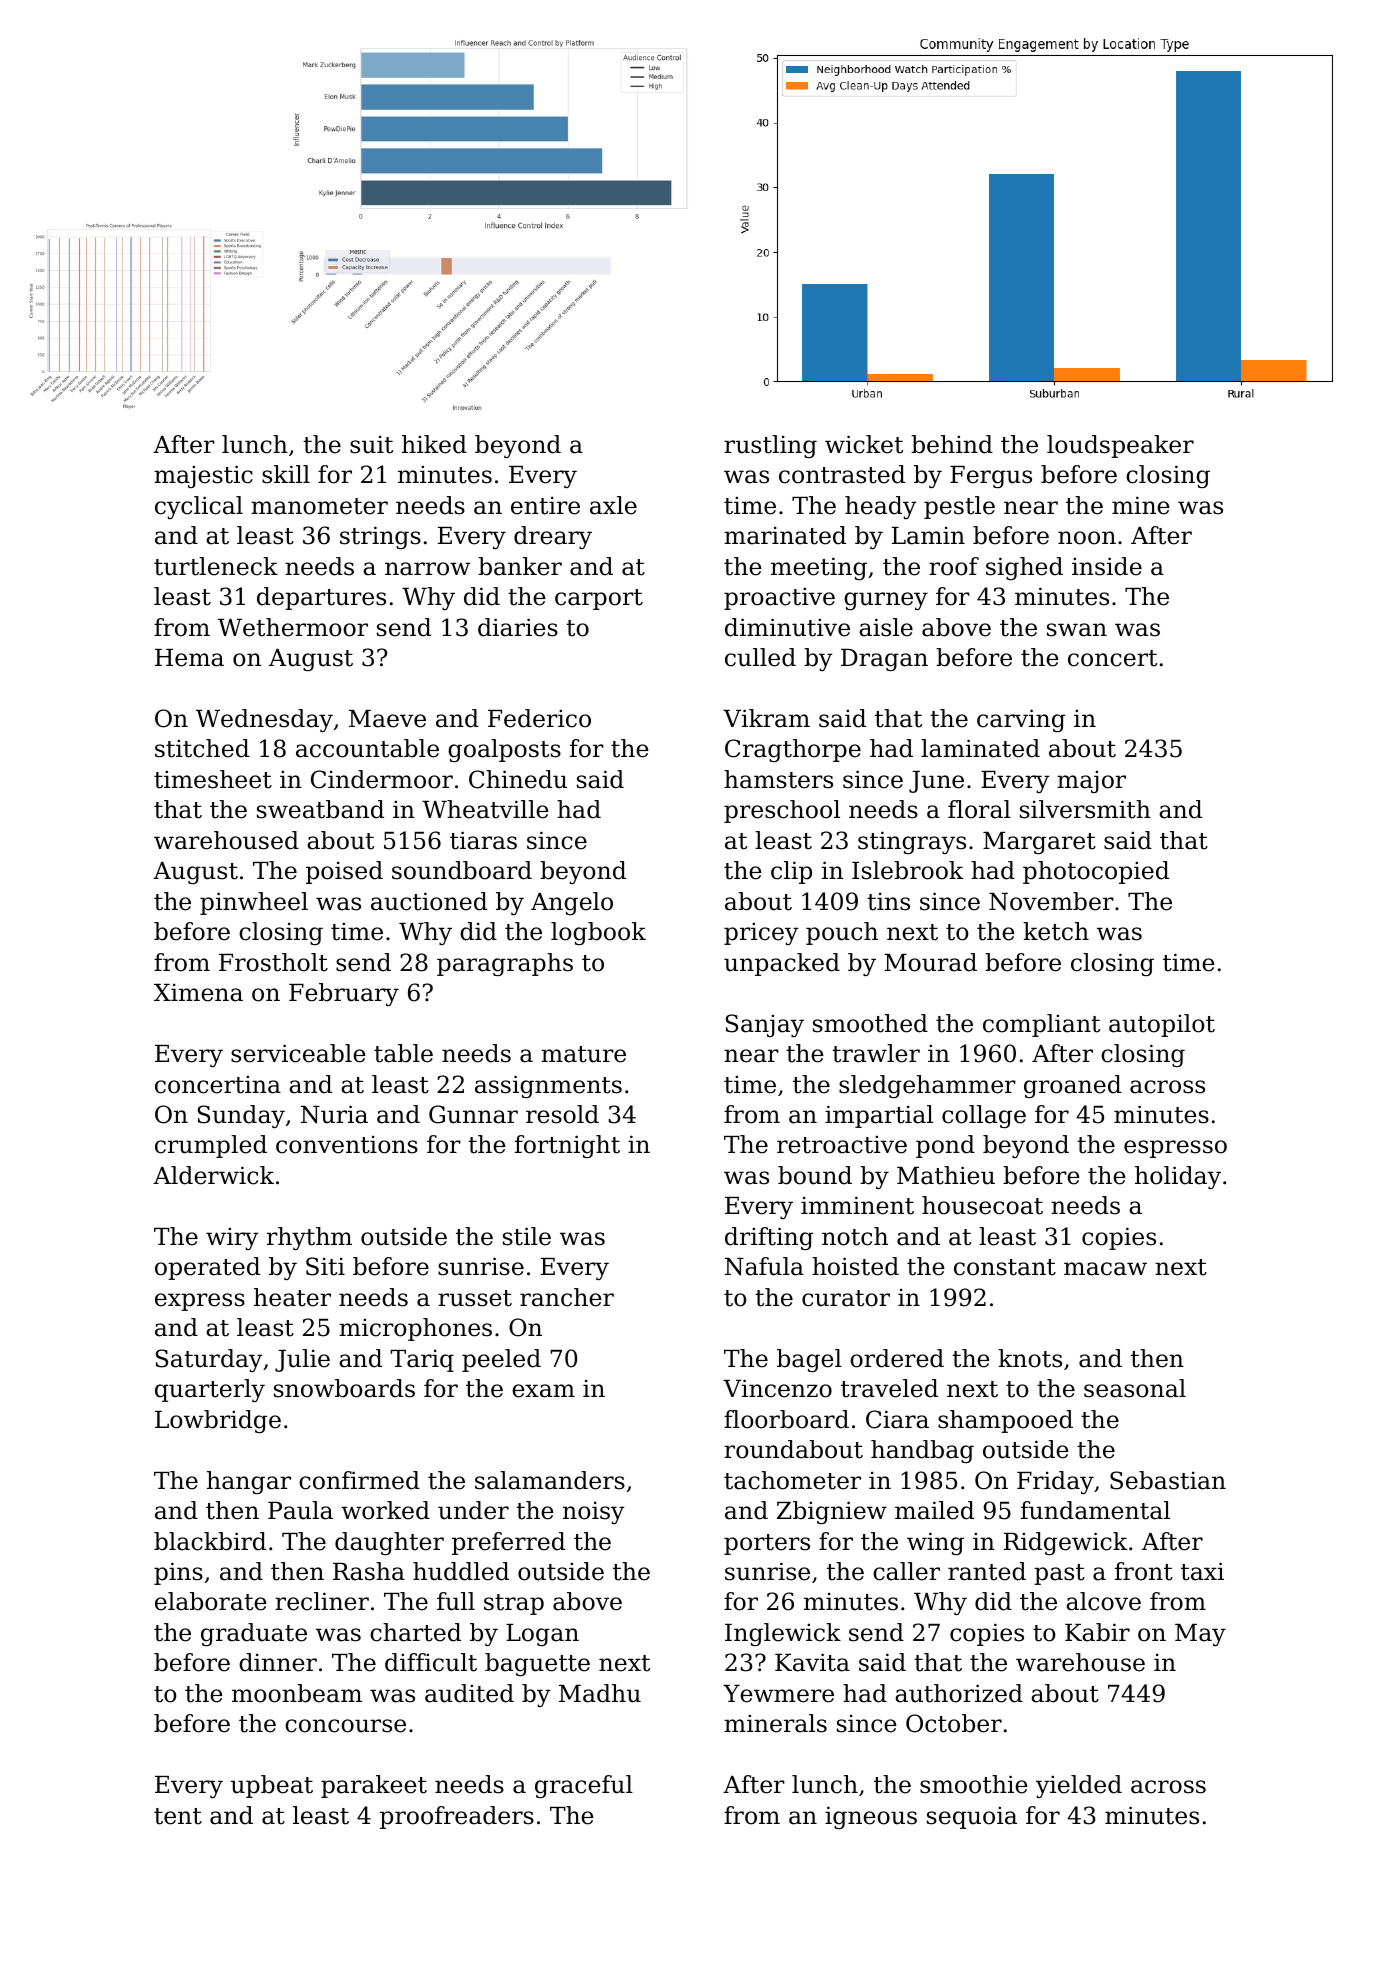  Describe the element at coordinates (842, 1144) in the screenshot. I see `retroactive` at that location.
